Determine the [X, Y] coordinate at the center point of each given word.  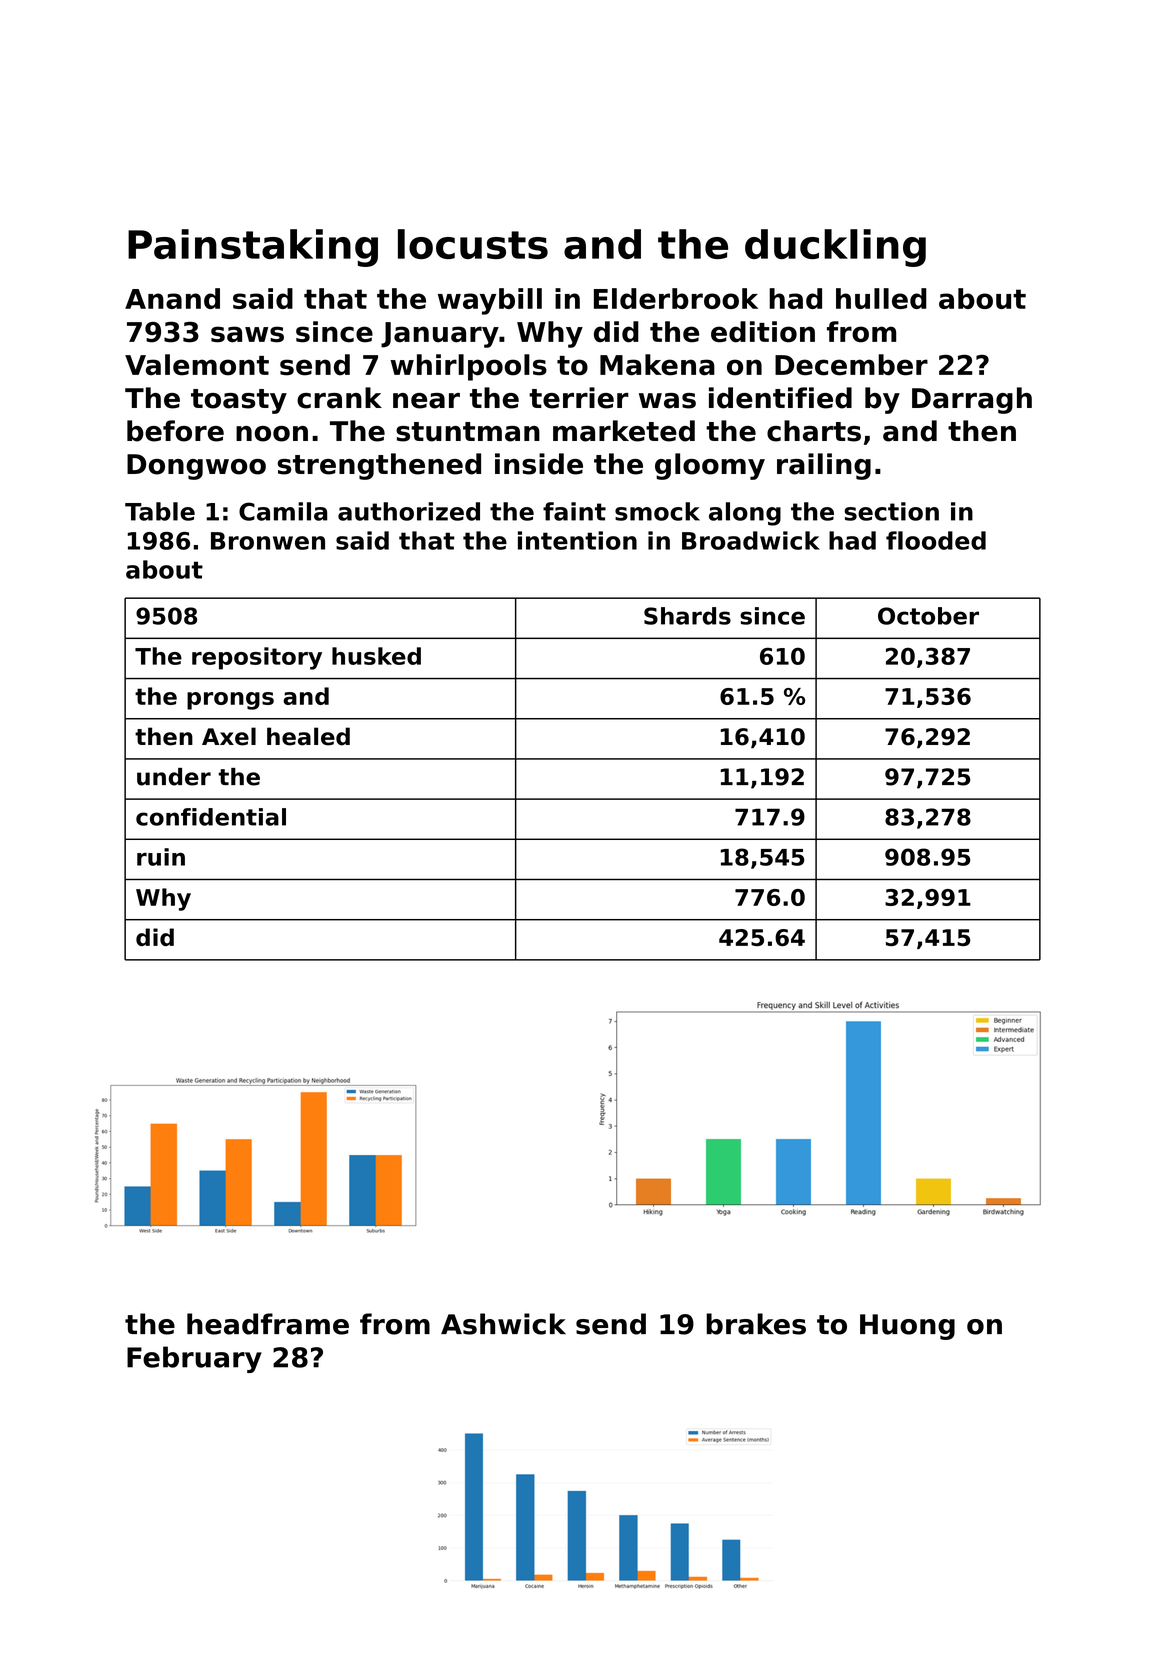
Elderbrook [676, 298]
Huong [907, 1327]
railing [824, 466]
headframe [268, 1324]
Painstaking [253, 248]
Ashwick [503, 1324]
